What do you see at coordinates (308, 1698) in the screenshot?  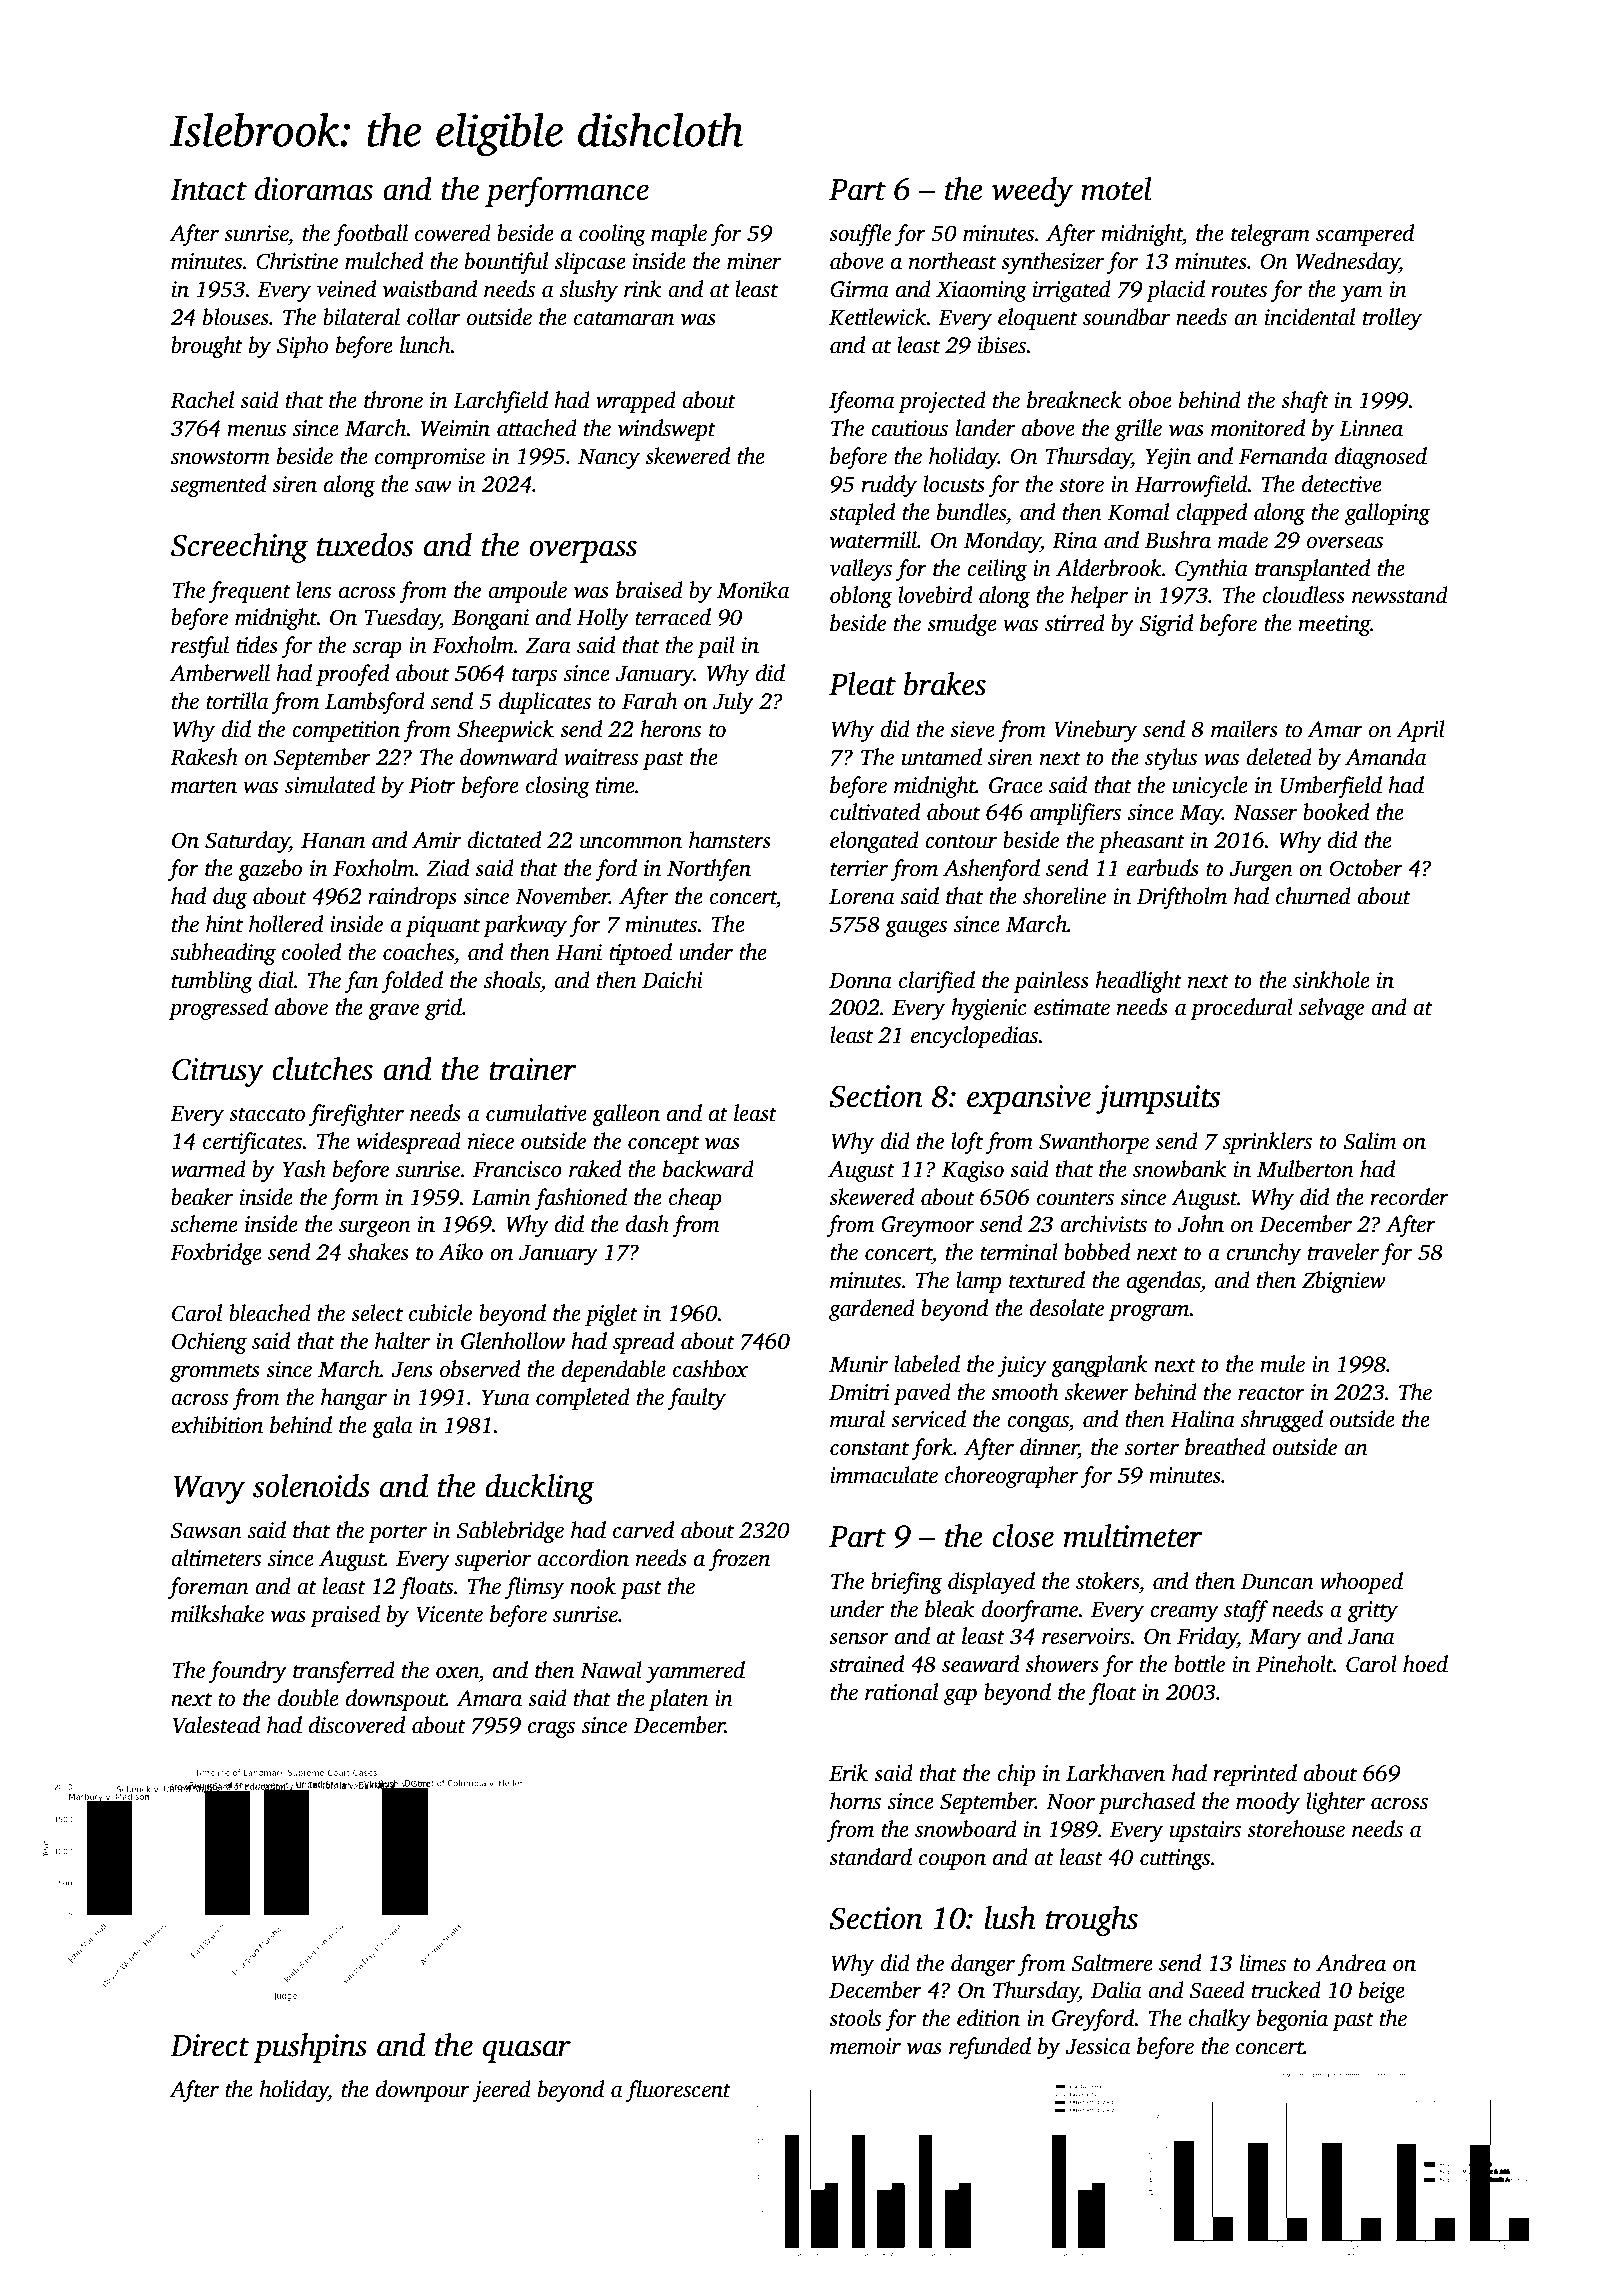 I see `double` at bounding box center [308, 1698].
